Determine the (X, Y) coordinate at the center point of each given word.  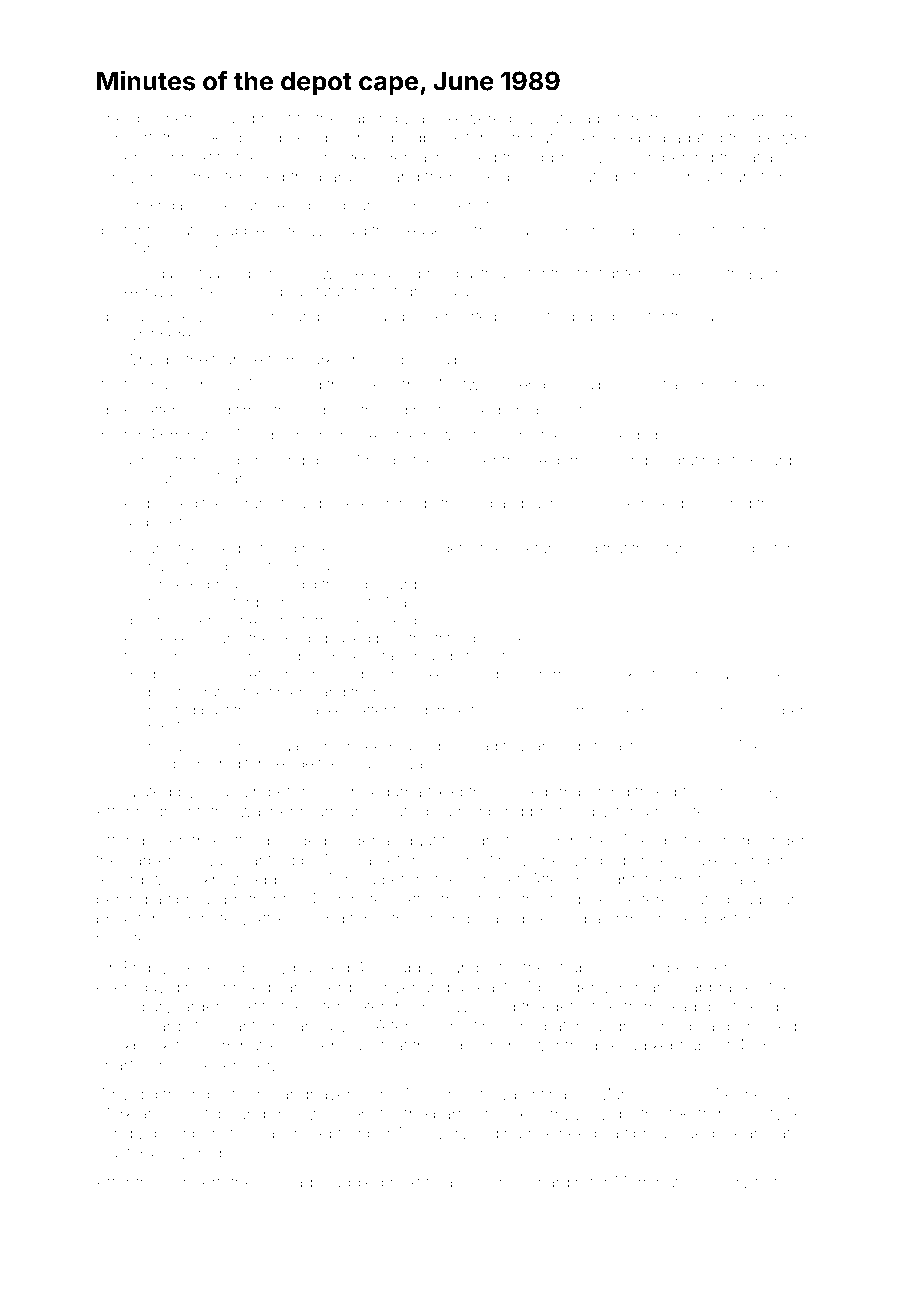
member (775, 710)
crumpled (563, 674)
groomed (492, 1184)
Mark (115, 1113)
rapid (375, 139)
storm (491, 900)
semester (209, 177)
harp (740, 842)
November (208, 620)
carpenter (160, 862)
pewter (784, 139)
